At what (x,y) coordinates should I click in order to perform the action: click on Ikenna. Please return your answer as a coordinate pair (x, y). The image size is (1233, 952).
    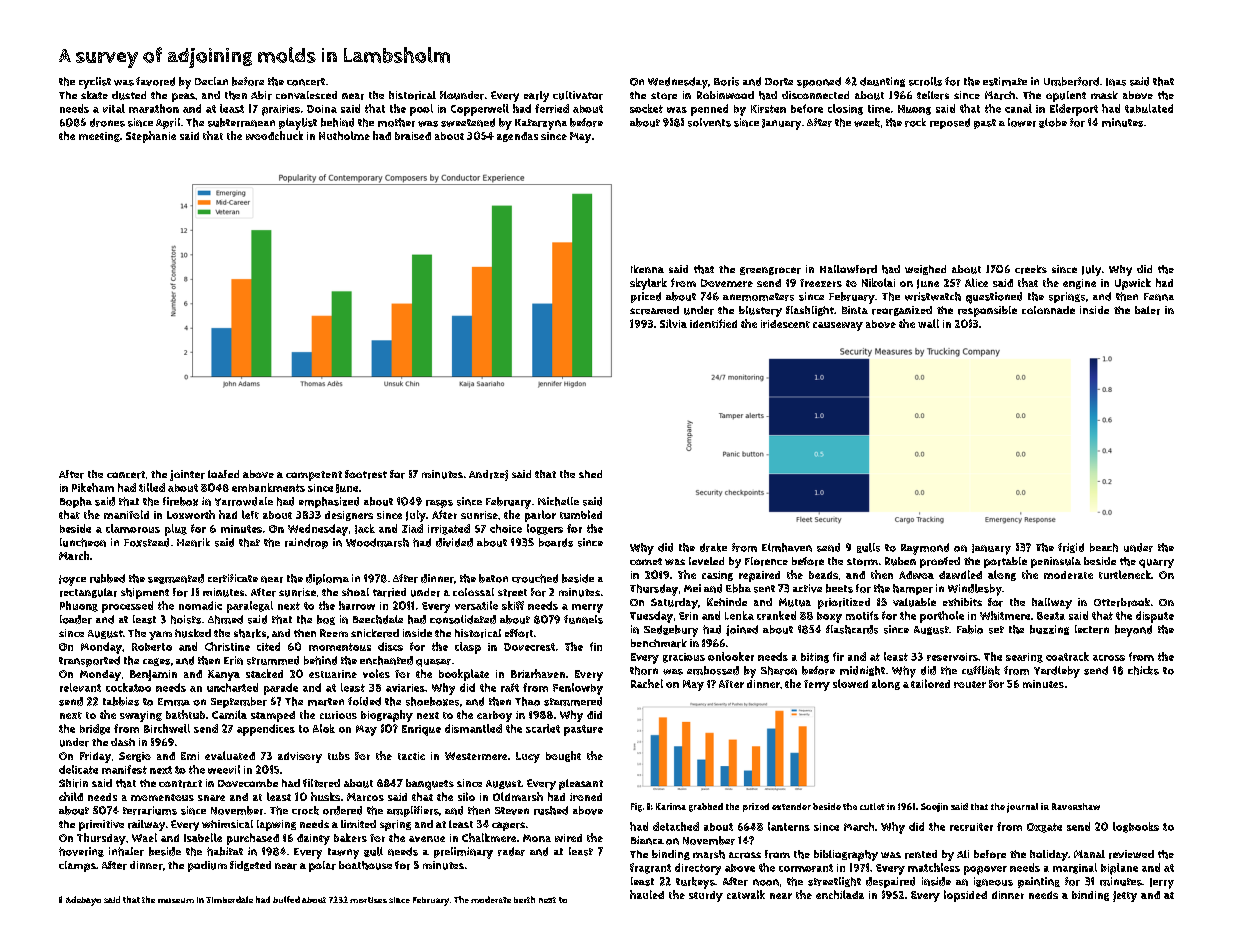
    Looking at the image, I should click on (647, 269).
